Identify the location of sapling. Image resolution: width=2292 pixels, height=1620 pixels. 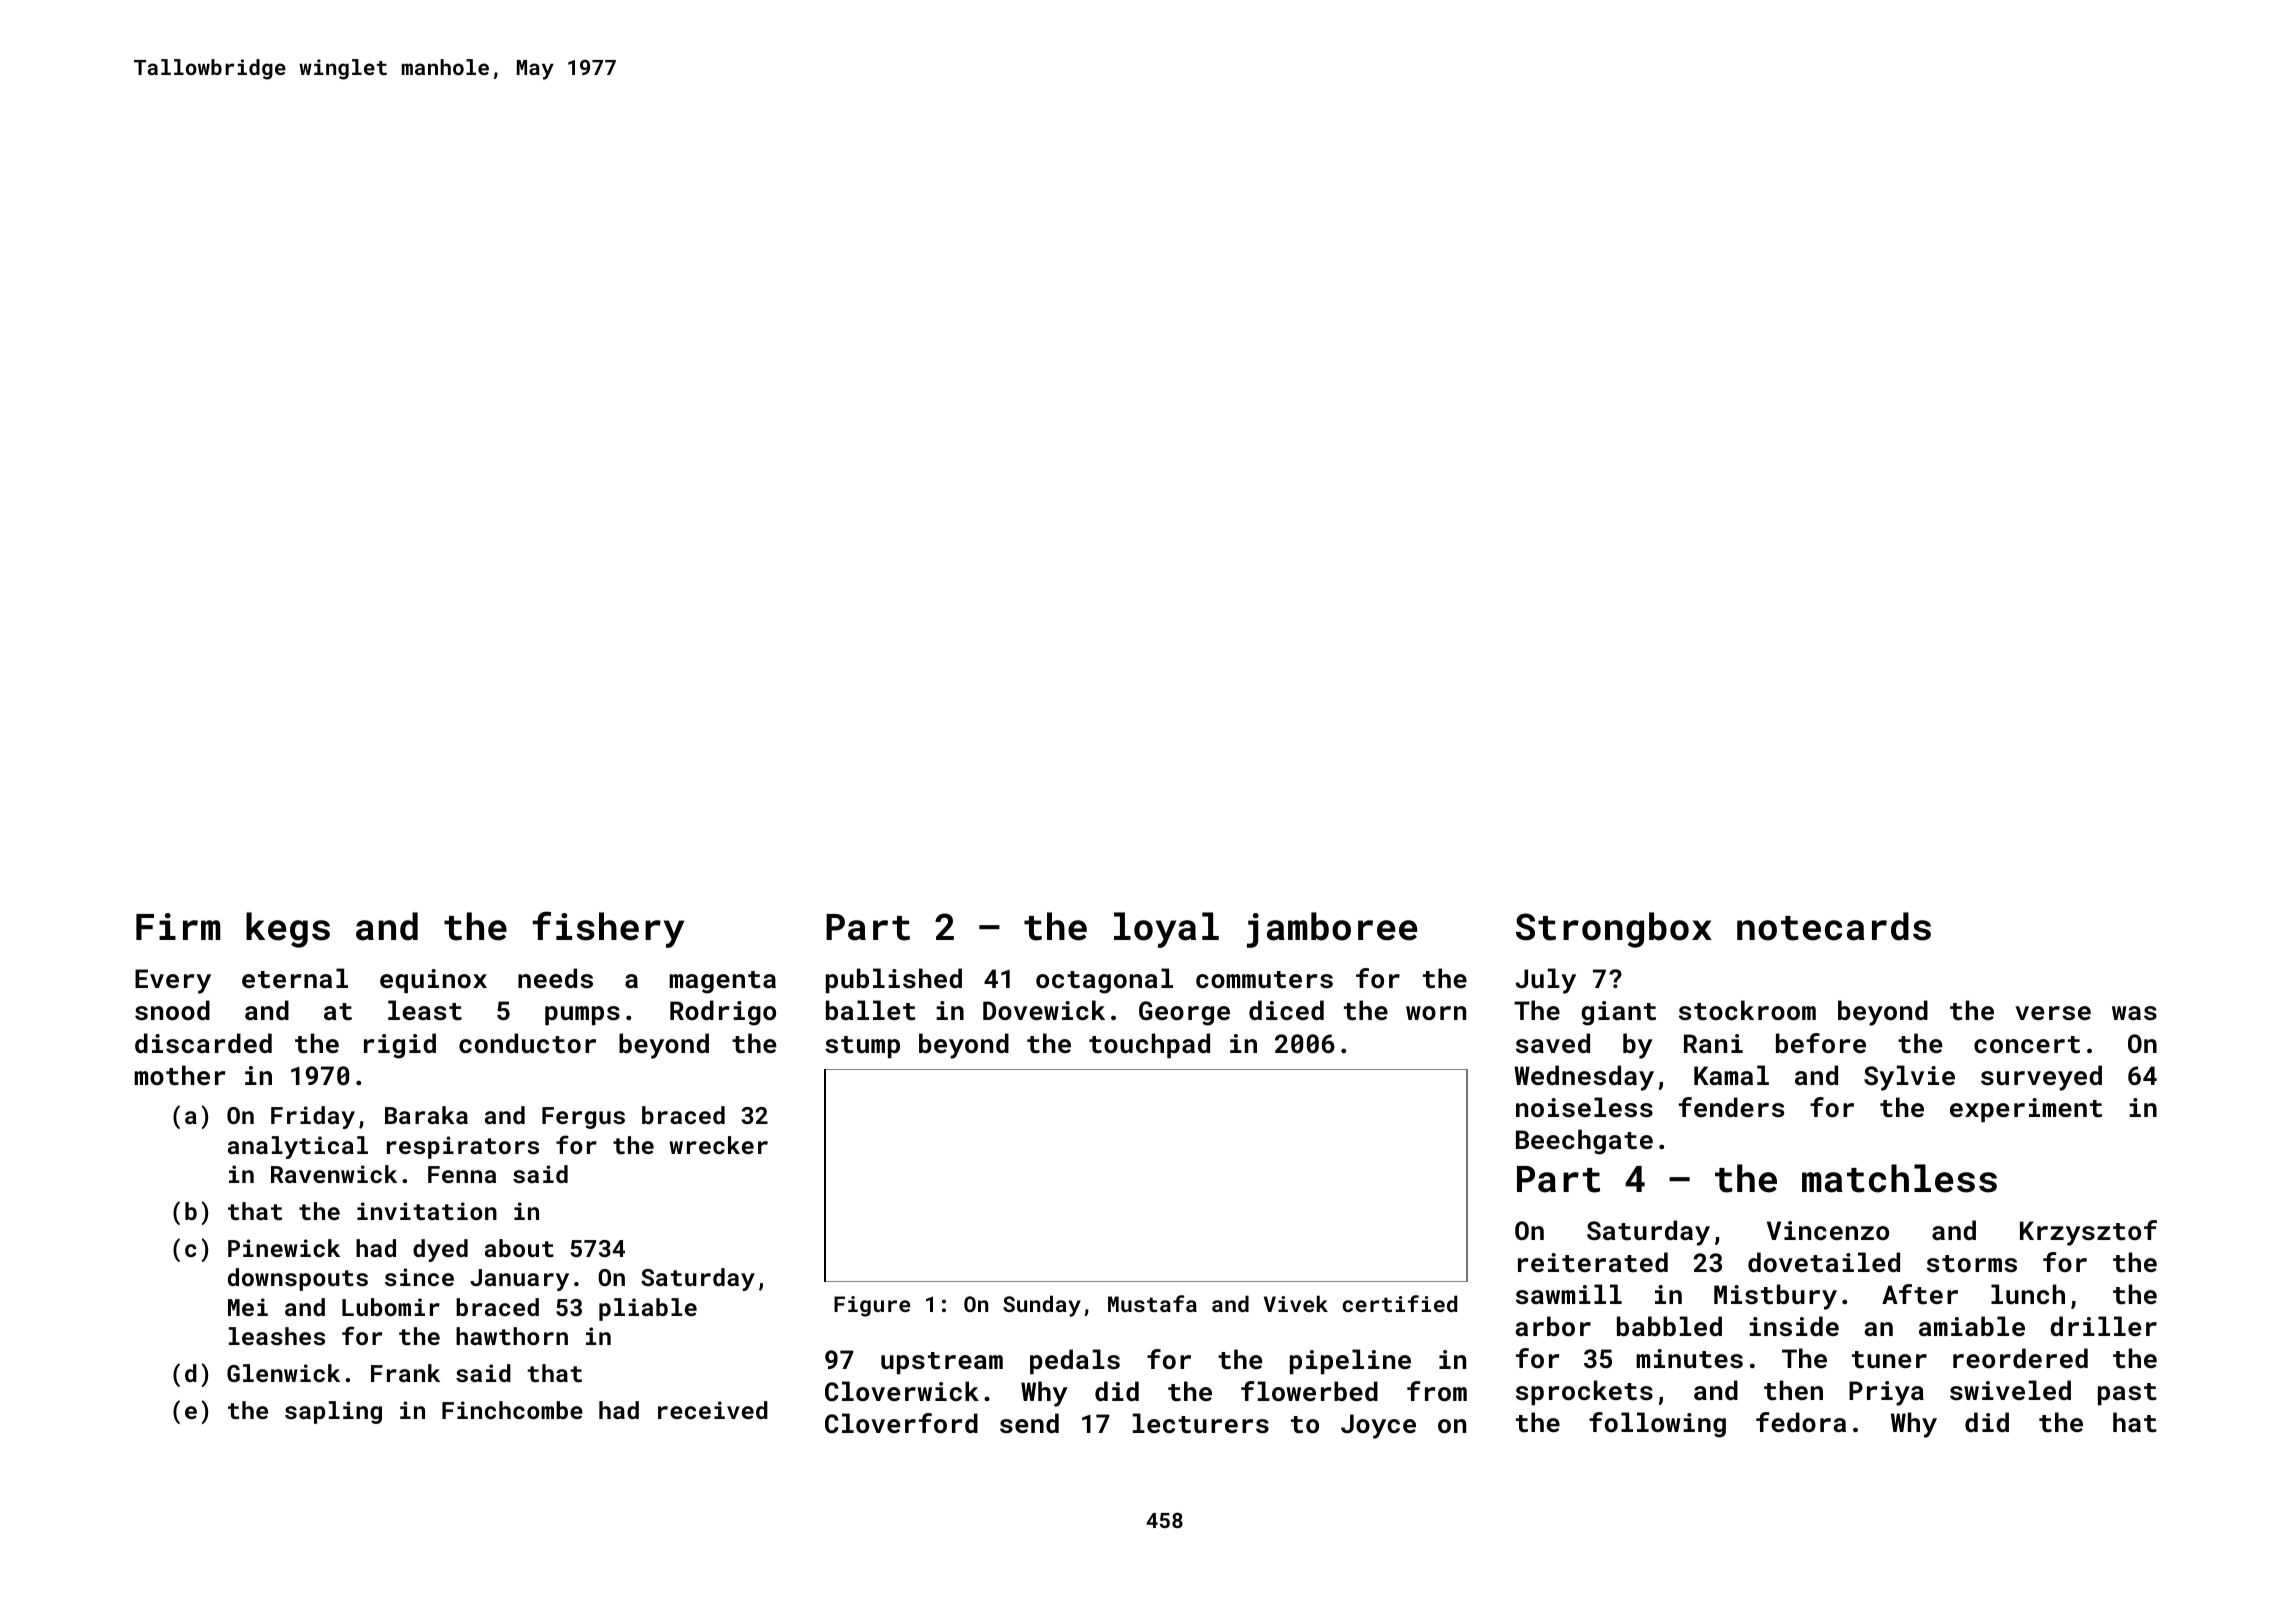
(333, 1412).
